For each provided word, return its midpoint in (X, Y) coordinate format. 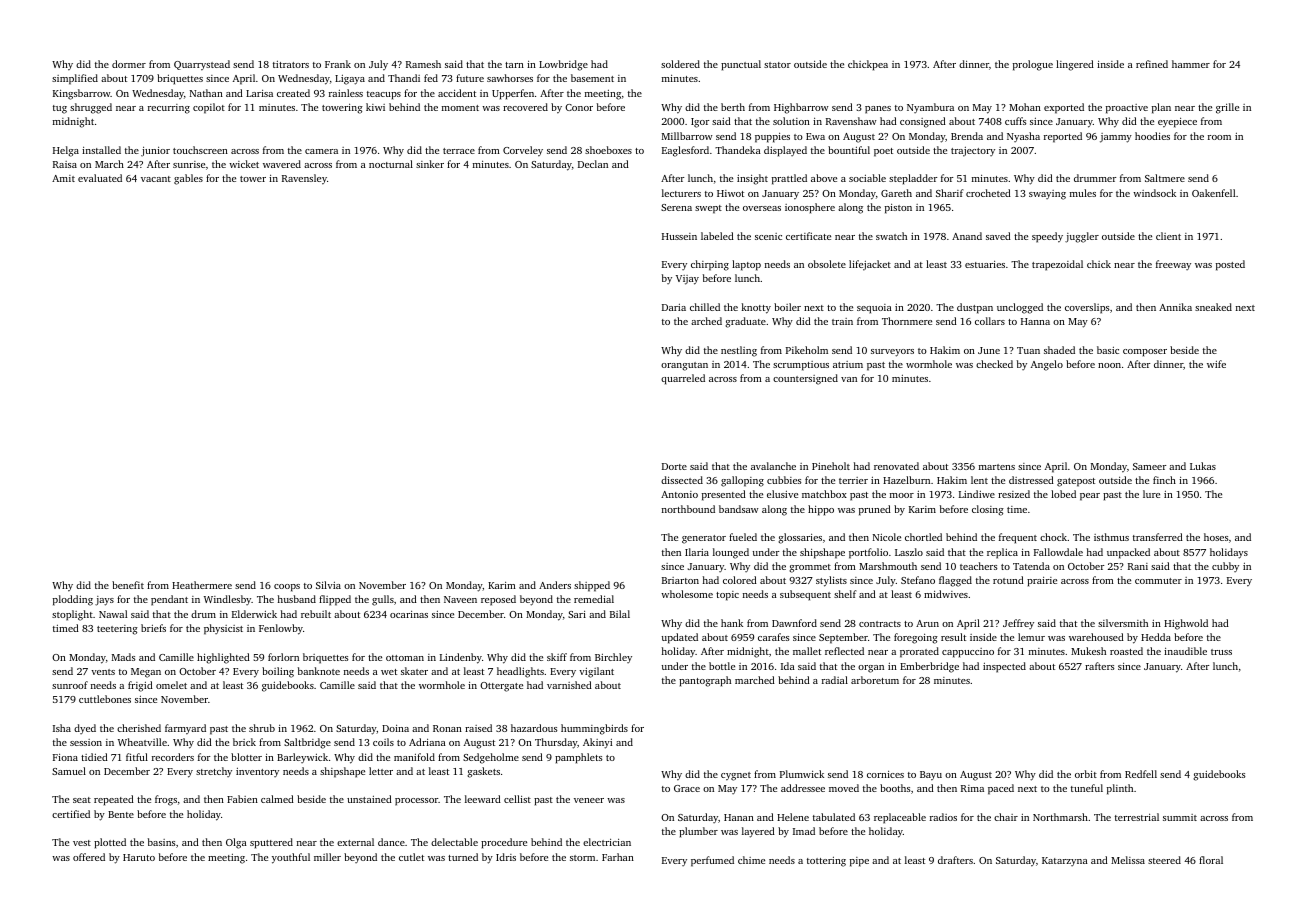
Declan (593, 164)
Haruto (139, 857)
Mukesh (1088, 651)
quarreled (683, 379)
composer (1145, 353)
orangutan (684, 366)
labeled (717, 236)
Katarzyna (1065, 861)
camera (321, 151)
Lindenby (461, 658)
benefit (128, 585)
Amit (63, 178)
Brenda (967, 136)
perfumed (712, 861)
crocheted (988, 193)
